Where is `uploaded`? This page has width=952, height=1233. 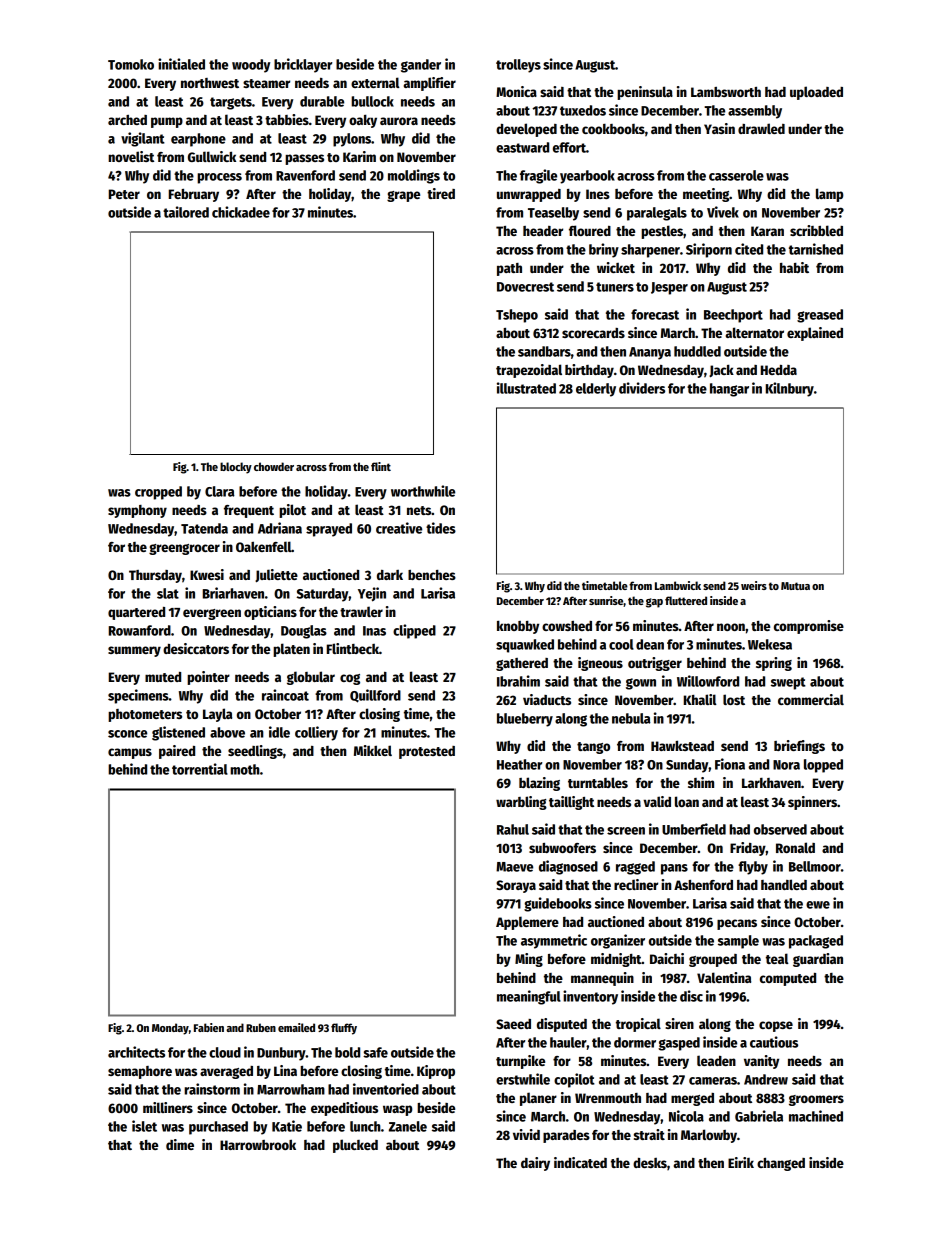
uploaded is located at coordinates (816, 93).
